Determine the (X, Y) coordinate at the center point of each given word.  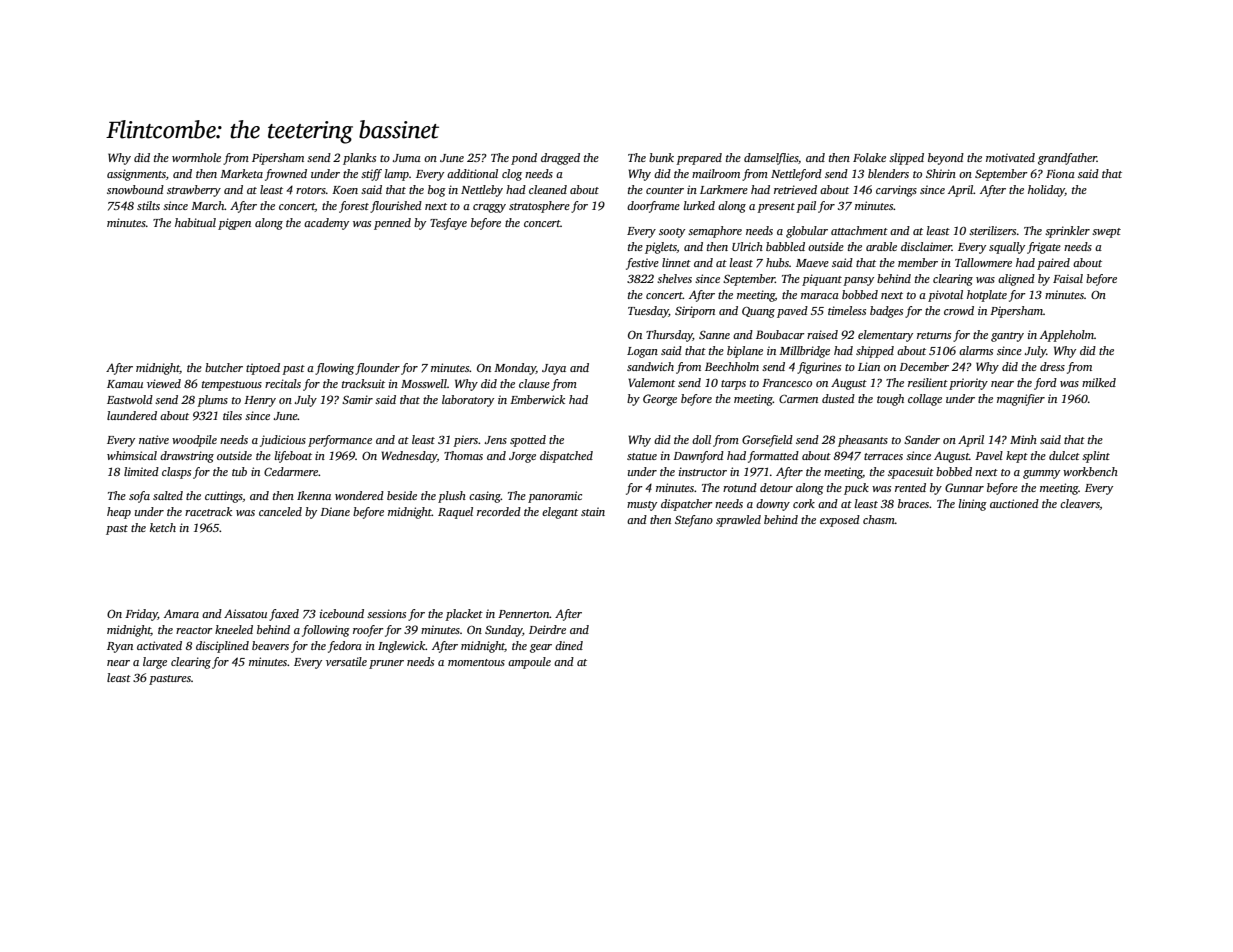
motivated (1010, 157)
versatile (346, 661)
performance (340, 441)
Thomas (463, 455)
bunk (661, 157)
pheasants (863, 441)
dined (569, 645)
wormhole (196, 157)
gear (541, 648)
